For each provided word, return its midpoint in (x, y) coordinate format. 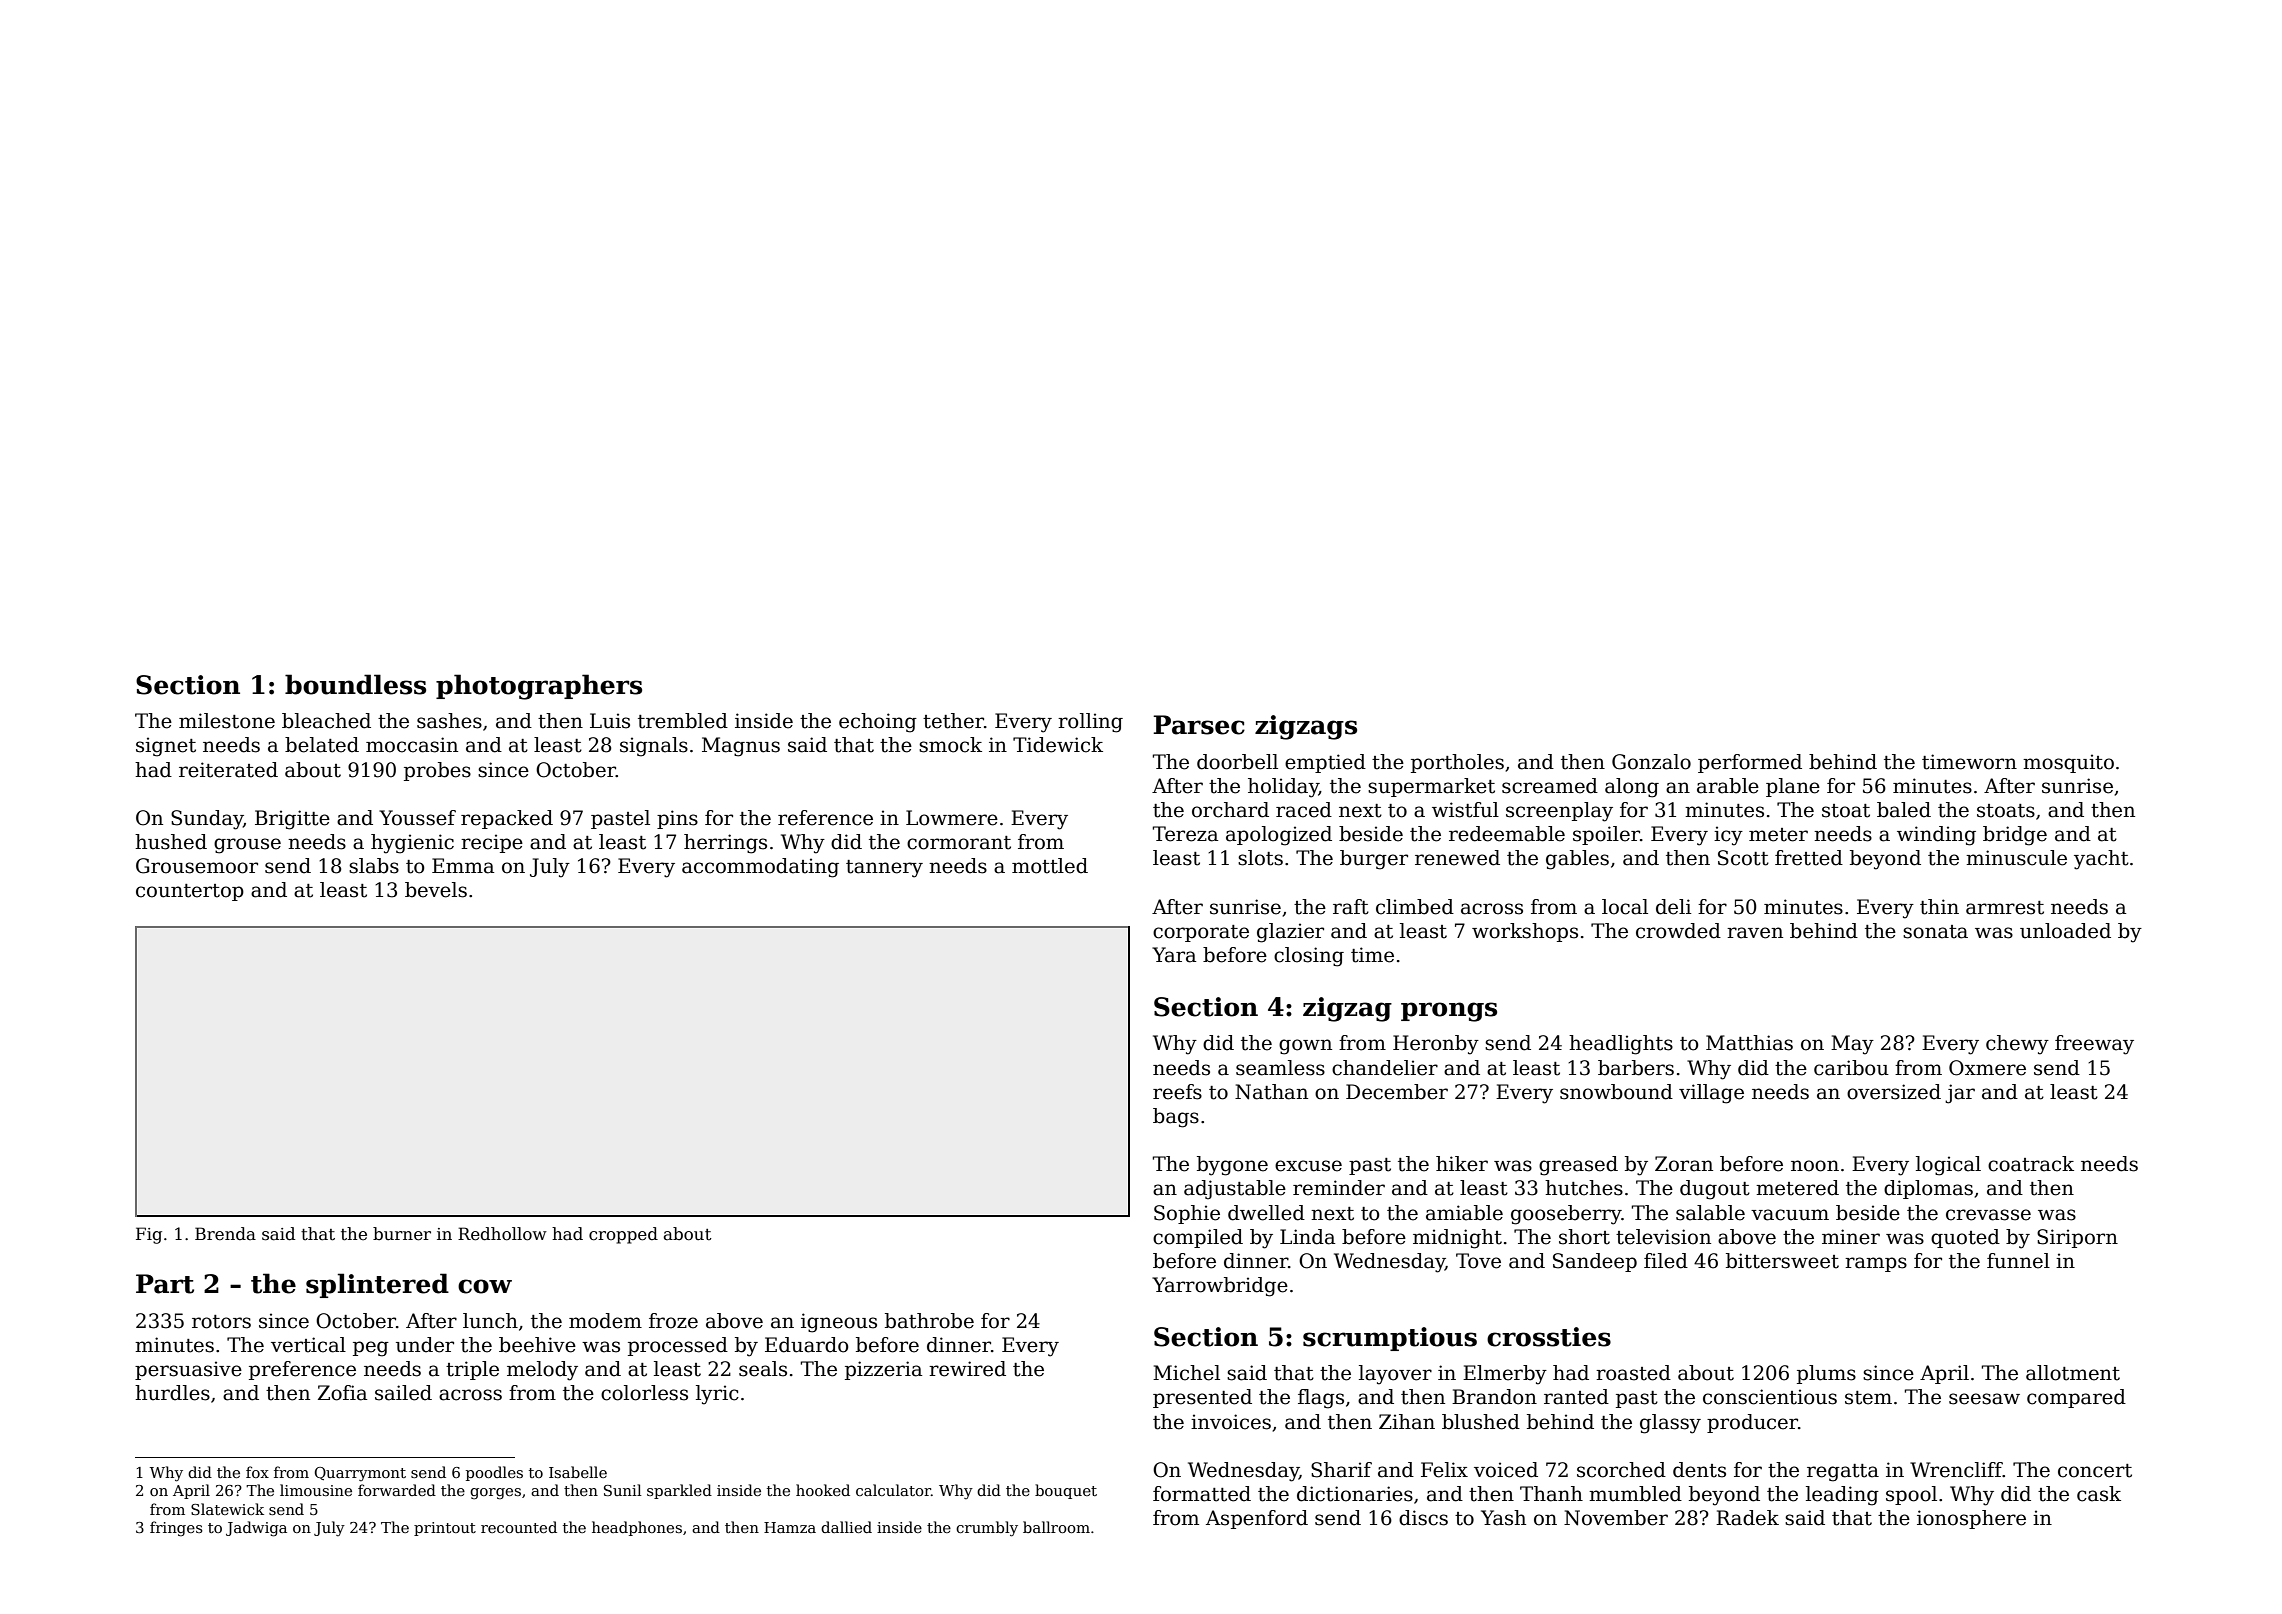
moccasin (412, 745)
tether (953, 721)
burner (402, 1234)
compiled (1198, 1238)
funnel (2018, 1261)
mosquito (2068, 763)
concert (2095, 1471)
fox (257, 1472)
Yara (1174, 955)
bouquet (1066, 1491)
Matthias (1749, 1043)
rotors (221, 1322)
